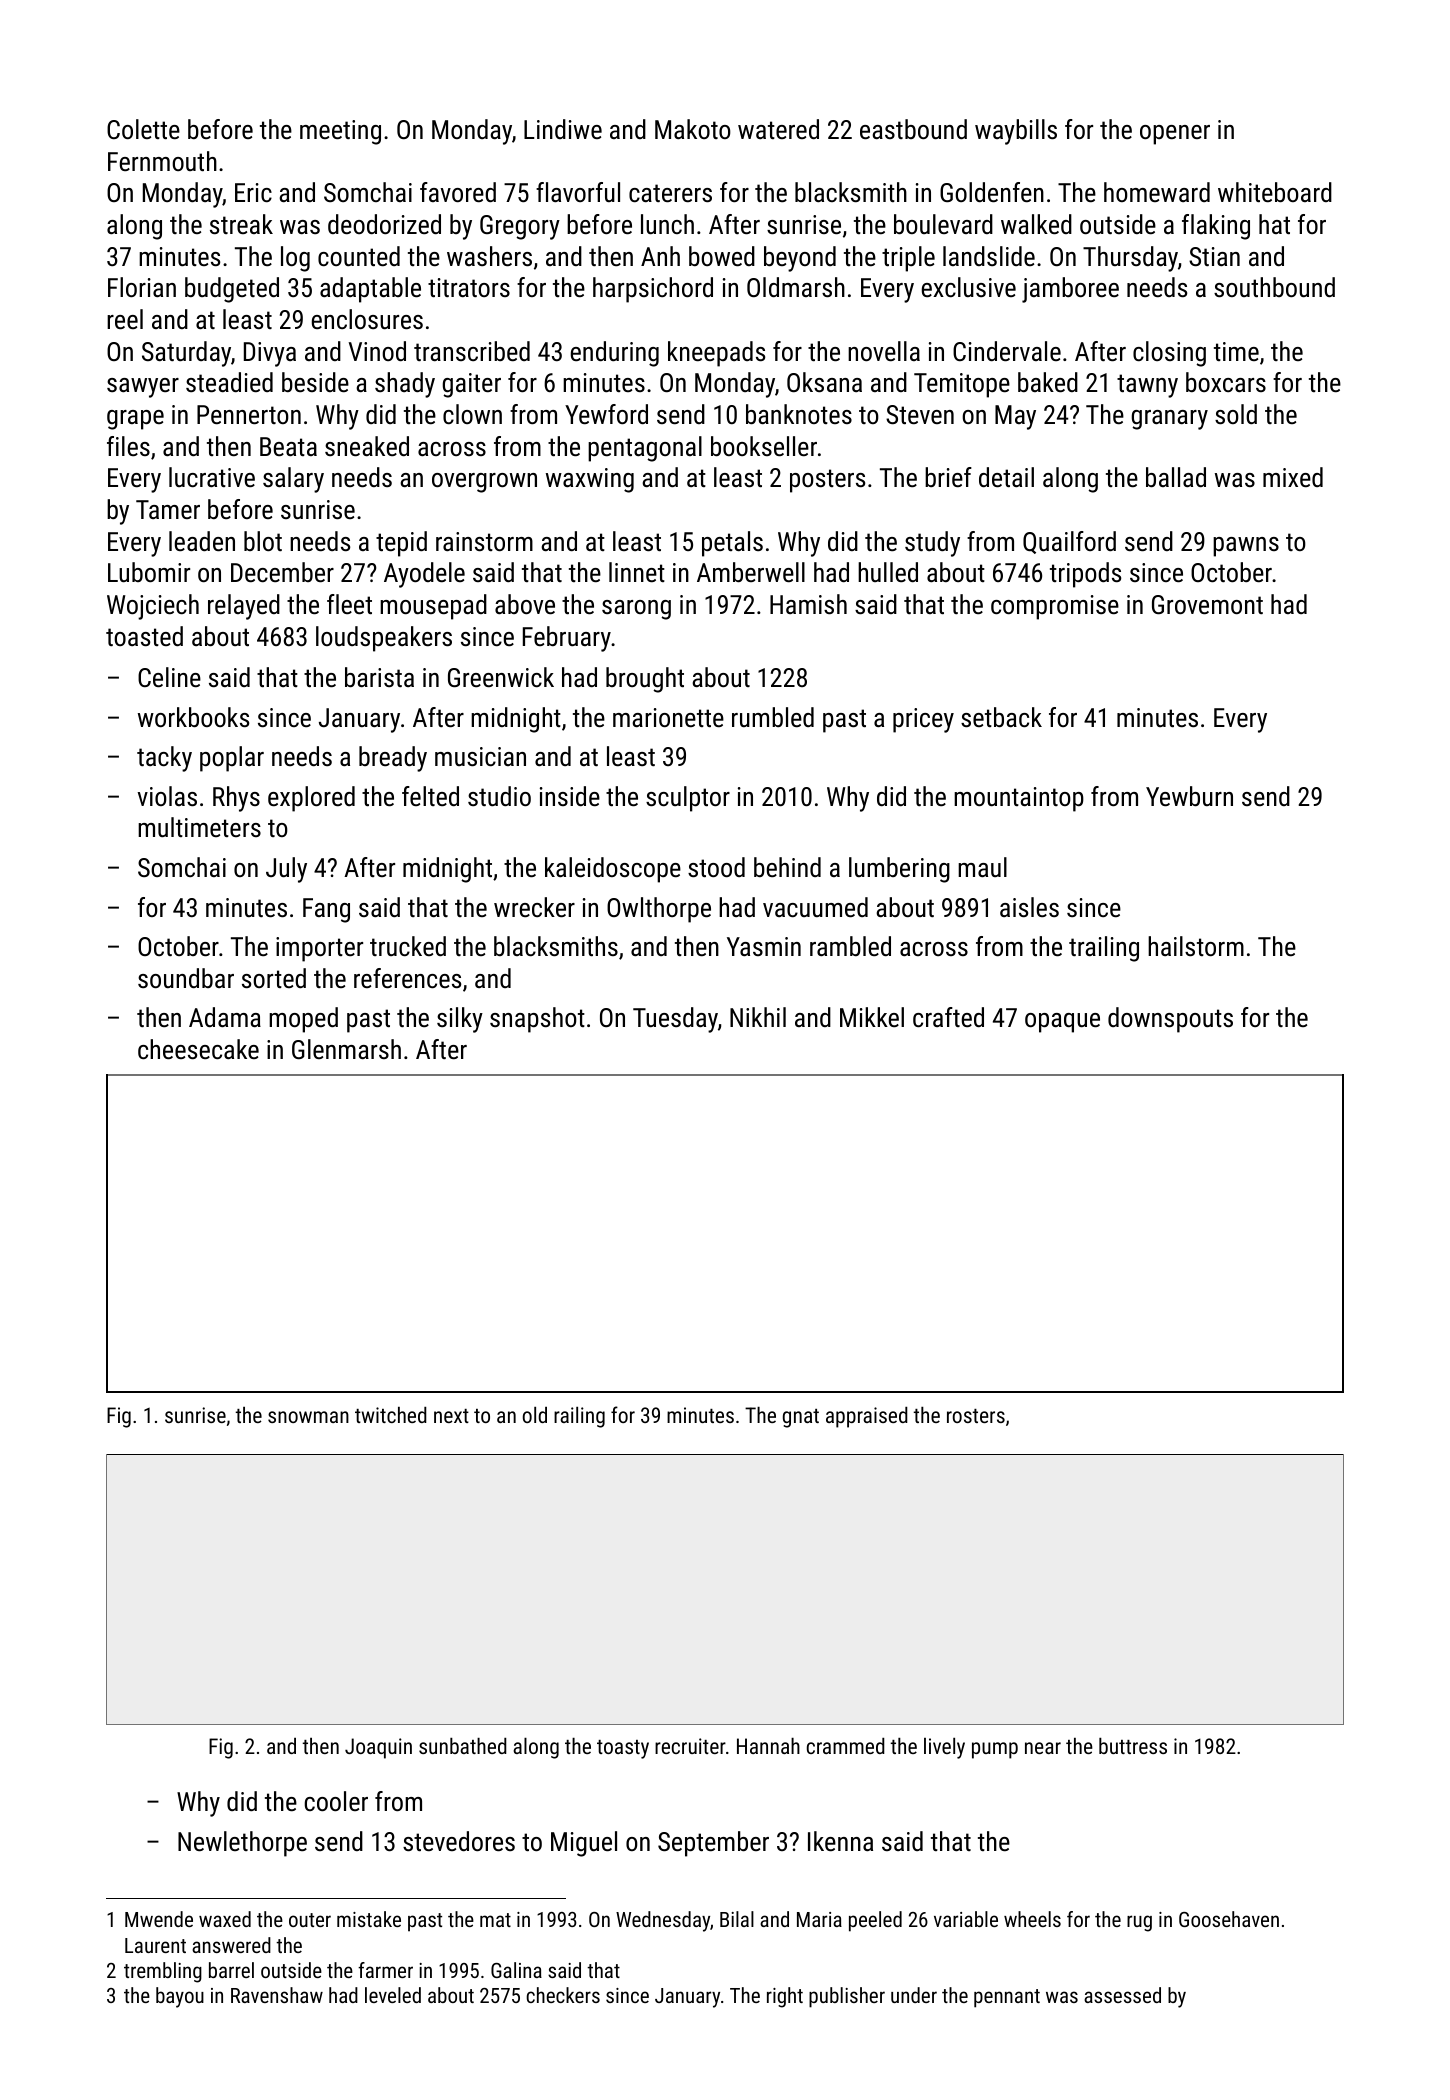  I want to click on downspouts, so click(1170, 1020).
